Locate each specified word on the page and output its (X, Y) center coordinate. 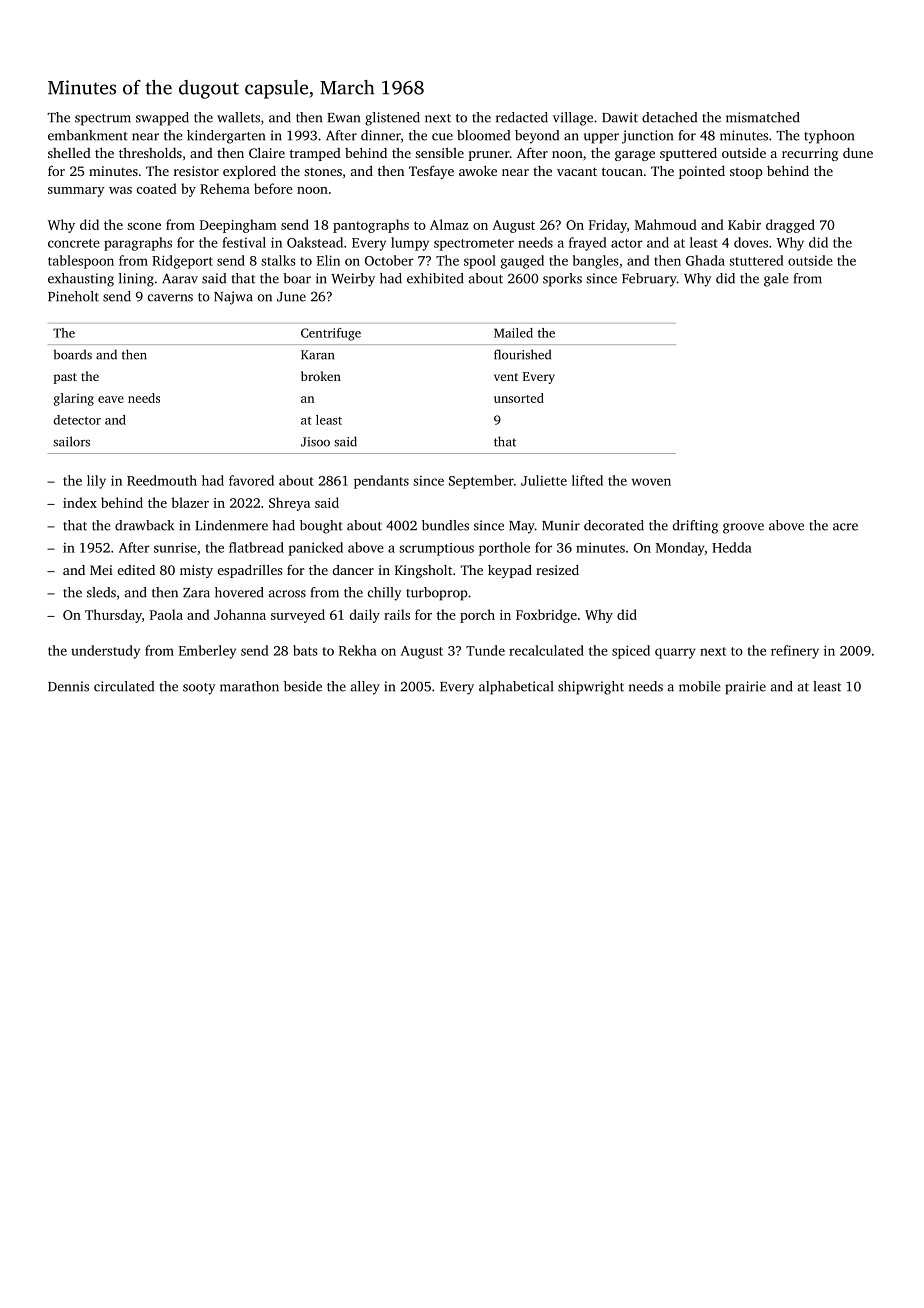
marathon (249, 686)
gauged (522, 262)
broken (321, 376)
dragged (790, 226)
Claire (267, 152)
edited (136, 570)
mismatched (763, 117)
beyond (537, 137)
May (522, 527)
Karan (317, 355)
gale (776, 280)
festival (244, 242)
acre (845, 527)
